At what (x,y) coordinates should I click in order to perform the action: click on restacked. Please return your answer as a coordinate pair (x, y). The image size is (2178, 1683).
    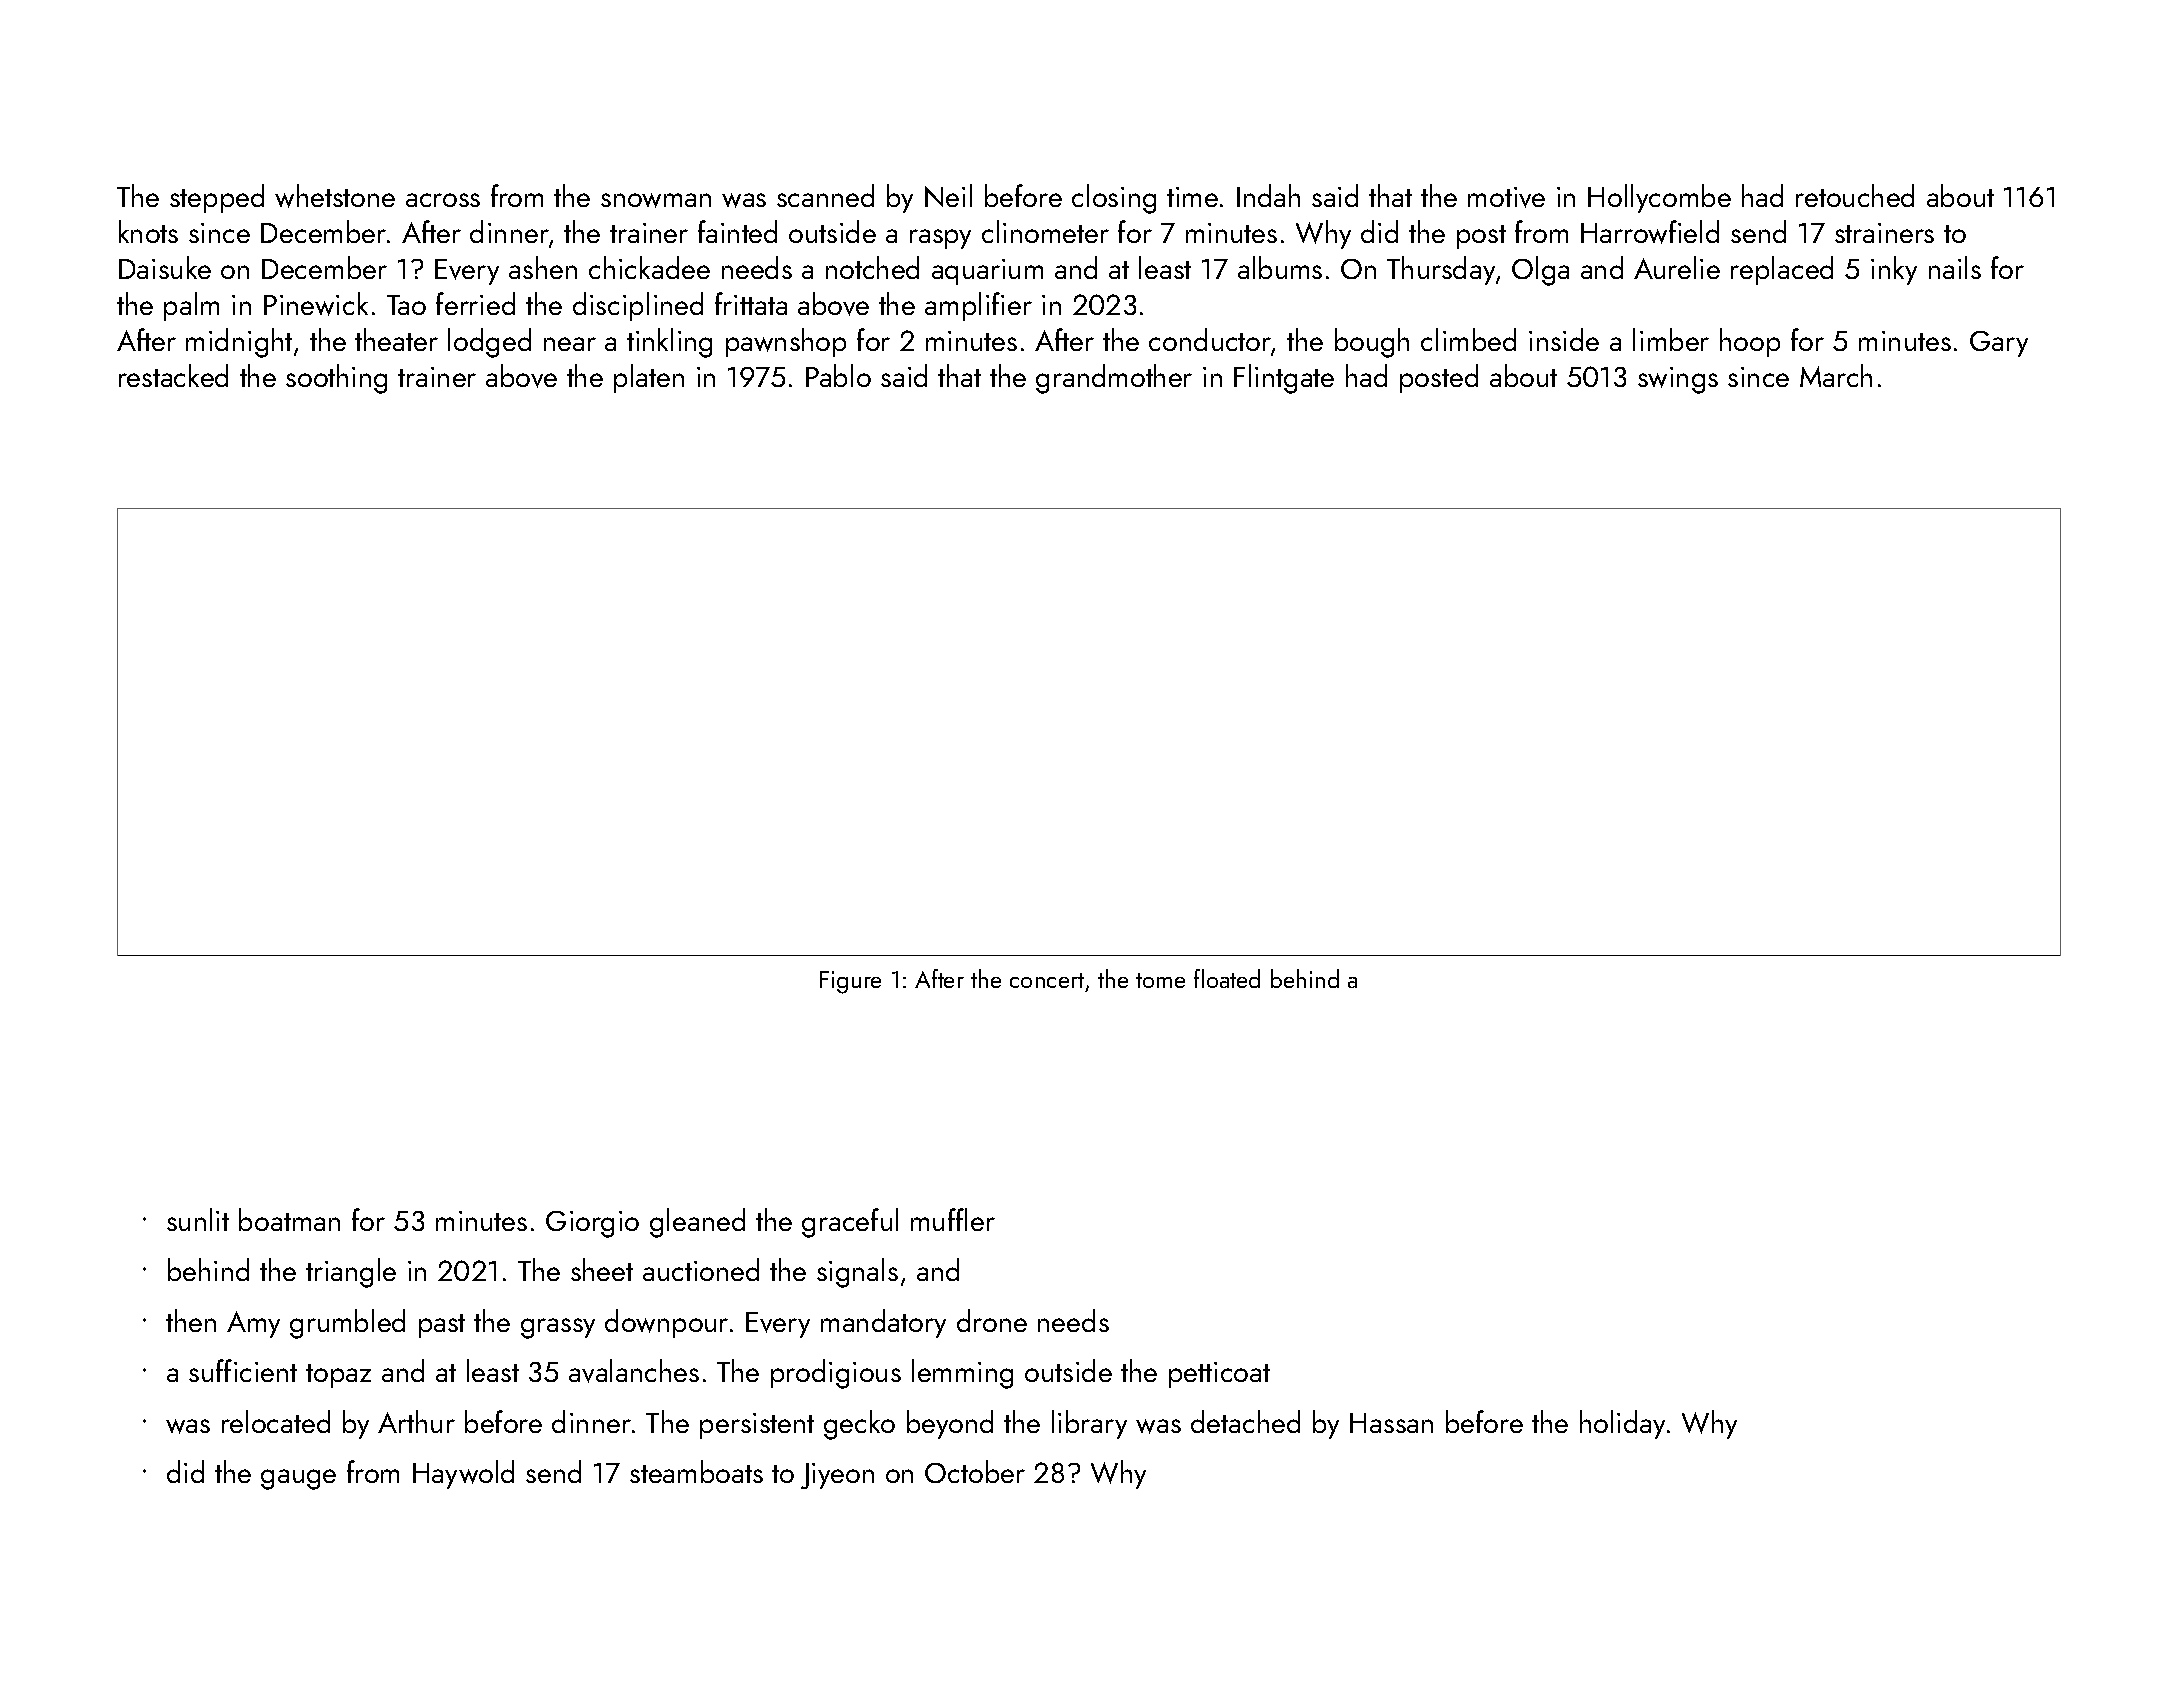
    Looking at the image, I should click on (173, 375).
